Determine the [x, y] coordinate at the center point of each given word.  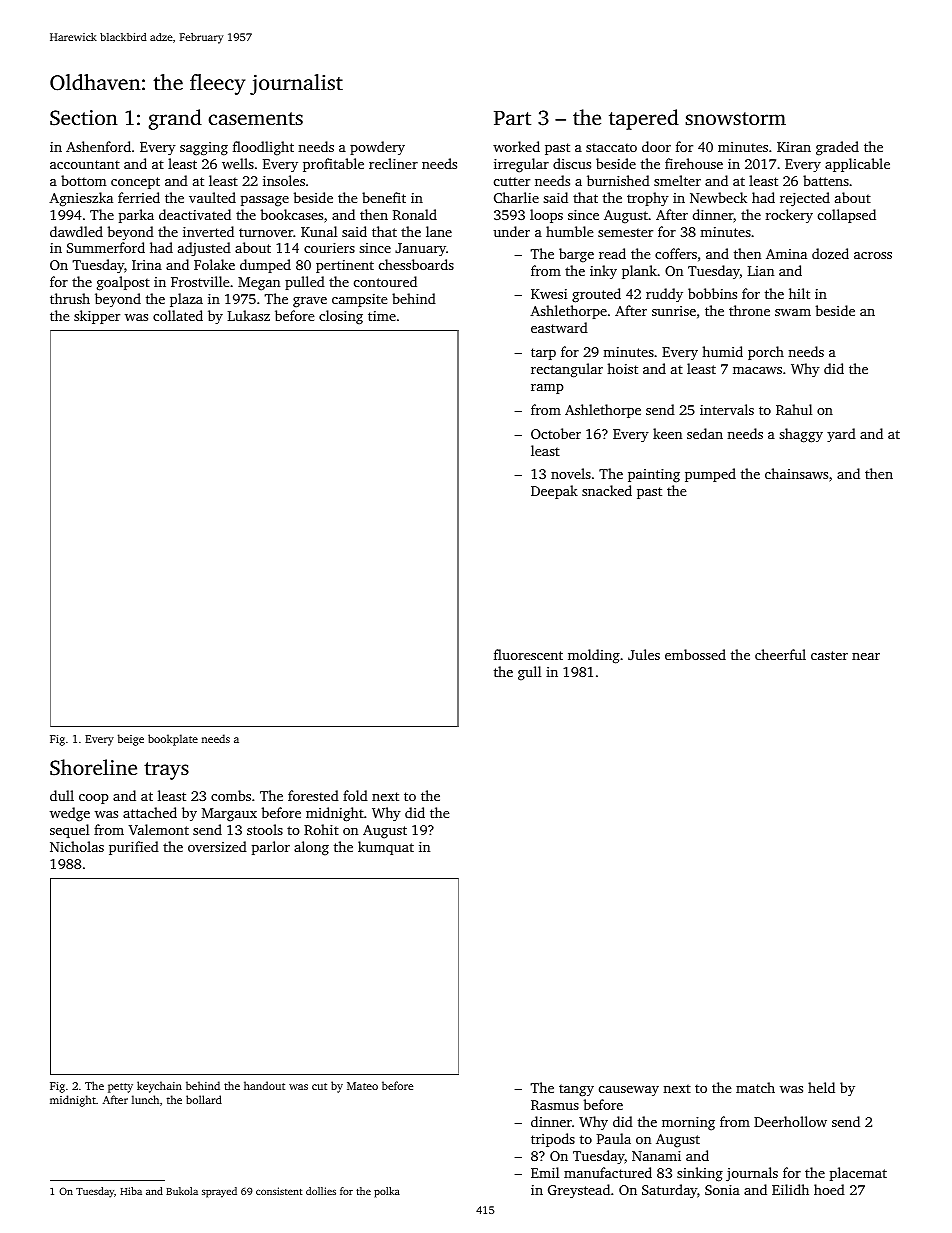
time [382, 316]
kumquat [386, 848]
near [866, 656]
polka [387, 1192]
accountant [85, 164]
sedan [705, 433]
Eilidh [790, 1189]
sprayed [219, 1192]
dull [62, 795]
